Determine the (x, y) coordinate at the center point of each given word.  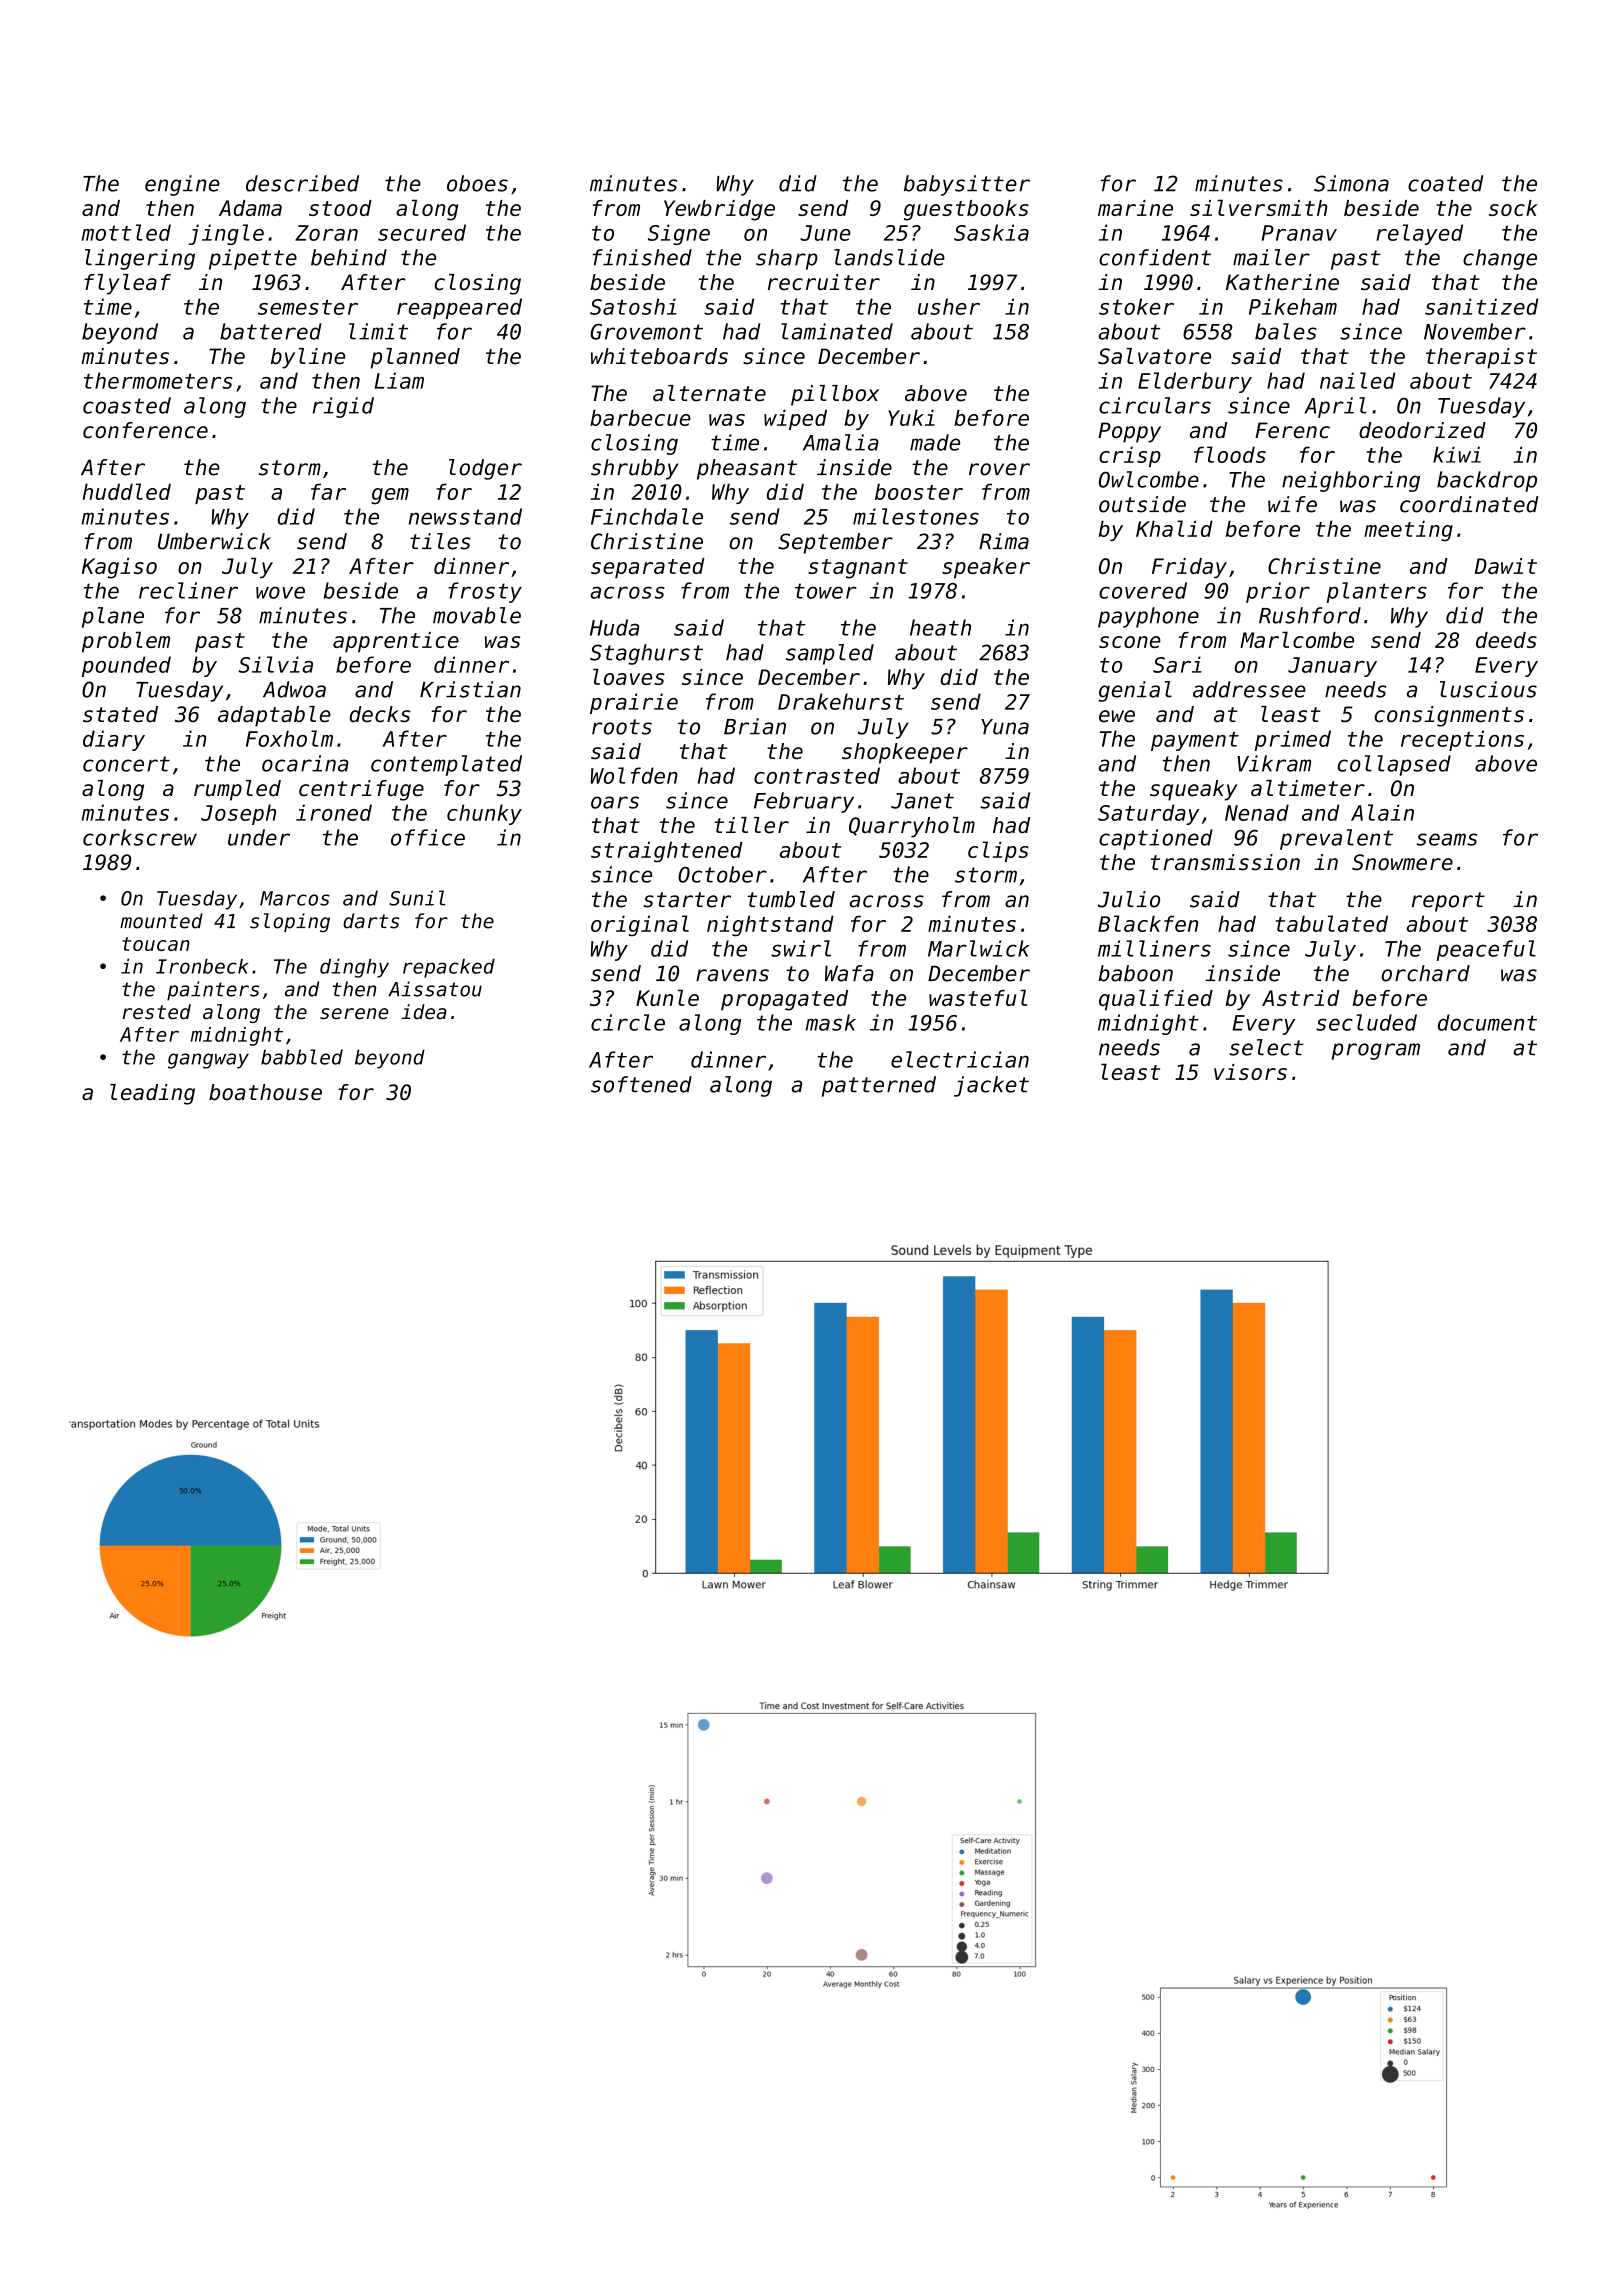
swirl (801, 948)
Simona (1351, 183)
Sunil (417, 898)
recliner (188, 590)
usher (949, 306)
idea (424, 1012)
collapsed (1394, 765)
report (1448, 902)
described (302, 183)
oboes (477, 183)
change (1500, 259)
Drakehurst (841, 701)
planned (415, 358)
